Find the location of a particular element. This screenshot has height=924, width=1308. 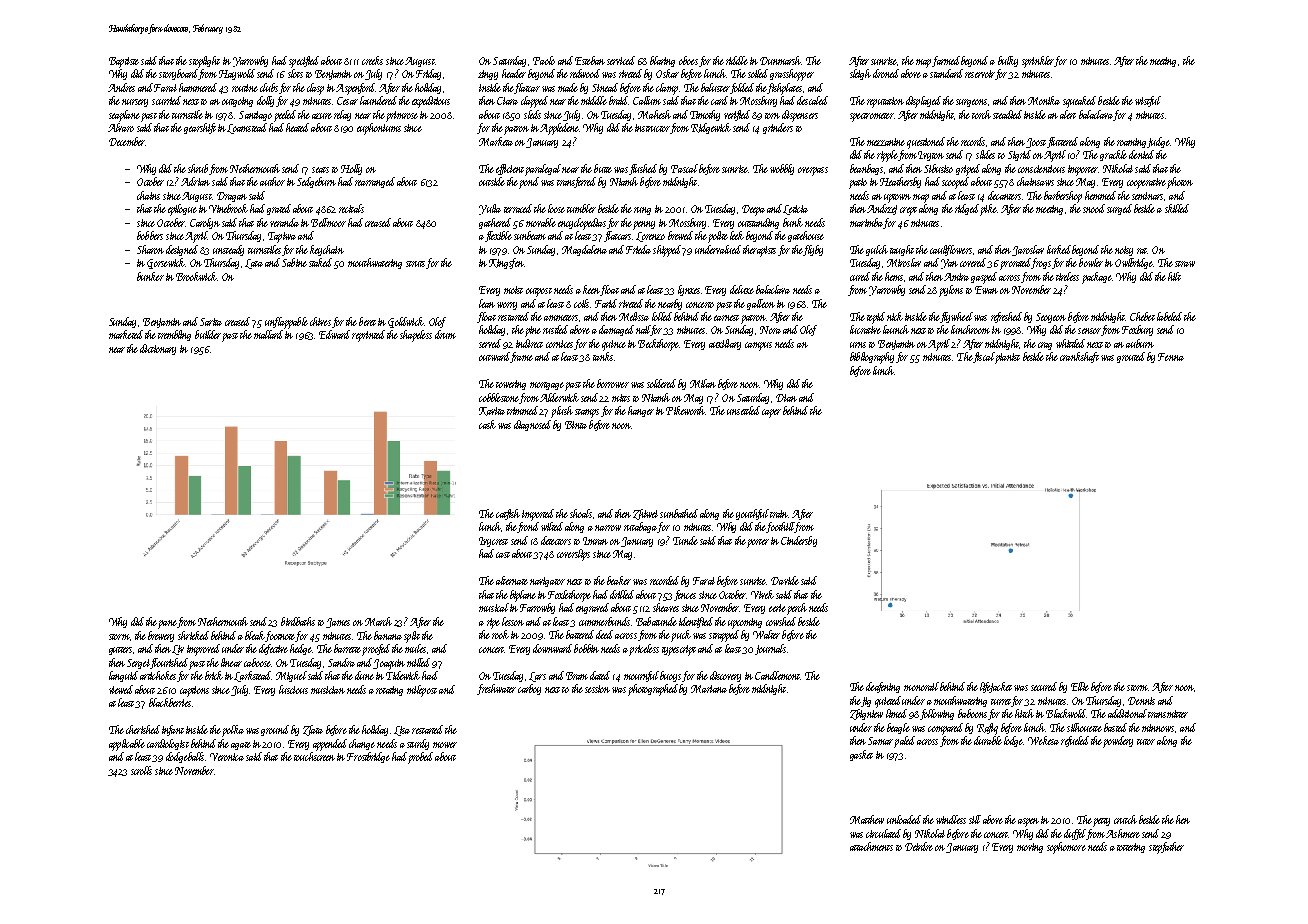

specified is located at coordinates (304, 62).
